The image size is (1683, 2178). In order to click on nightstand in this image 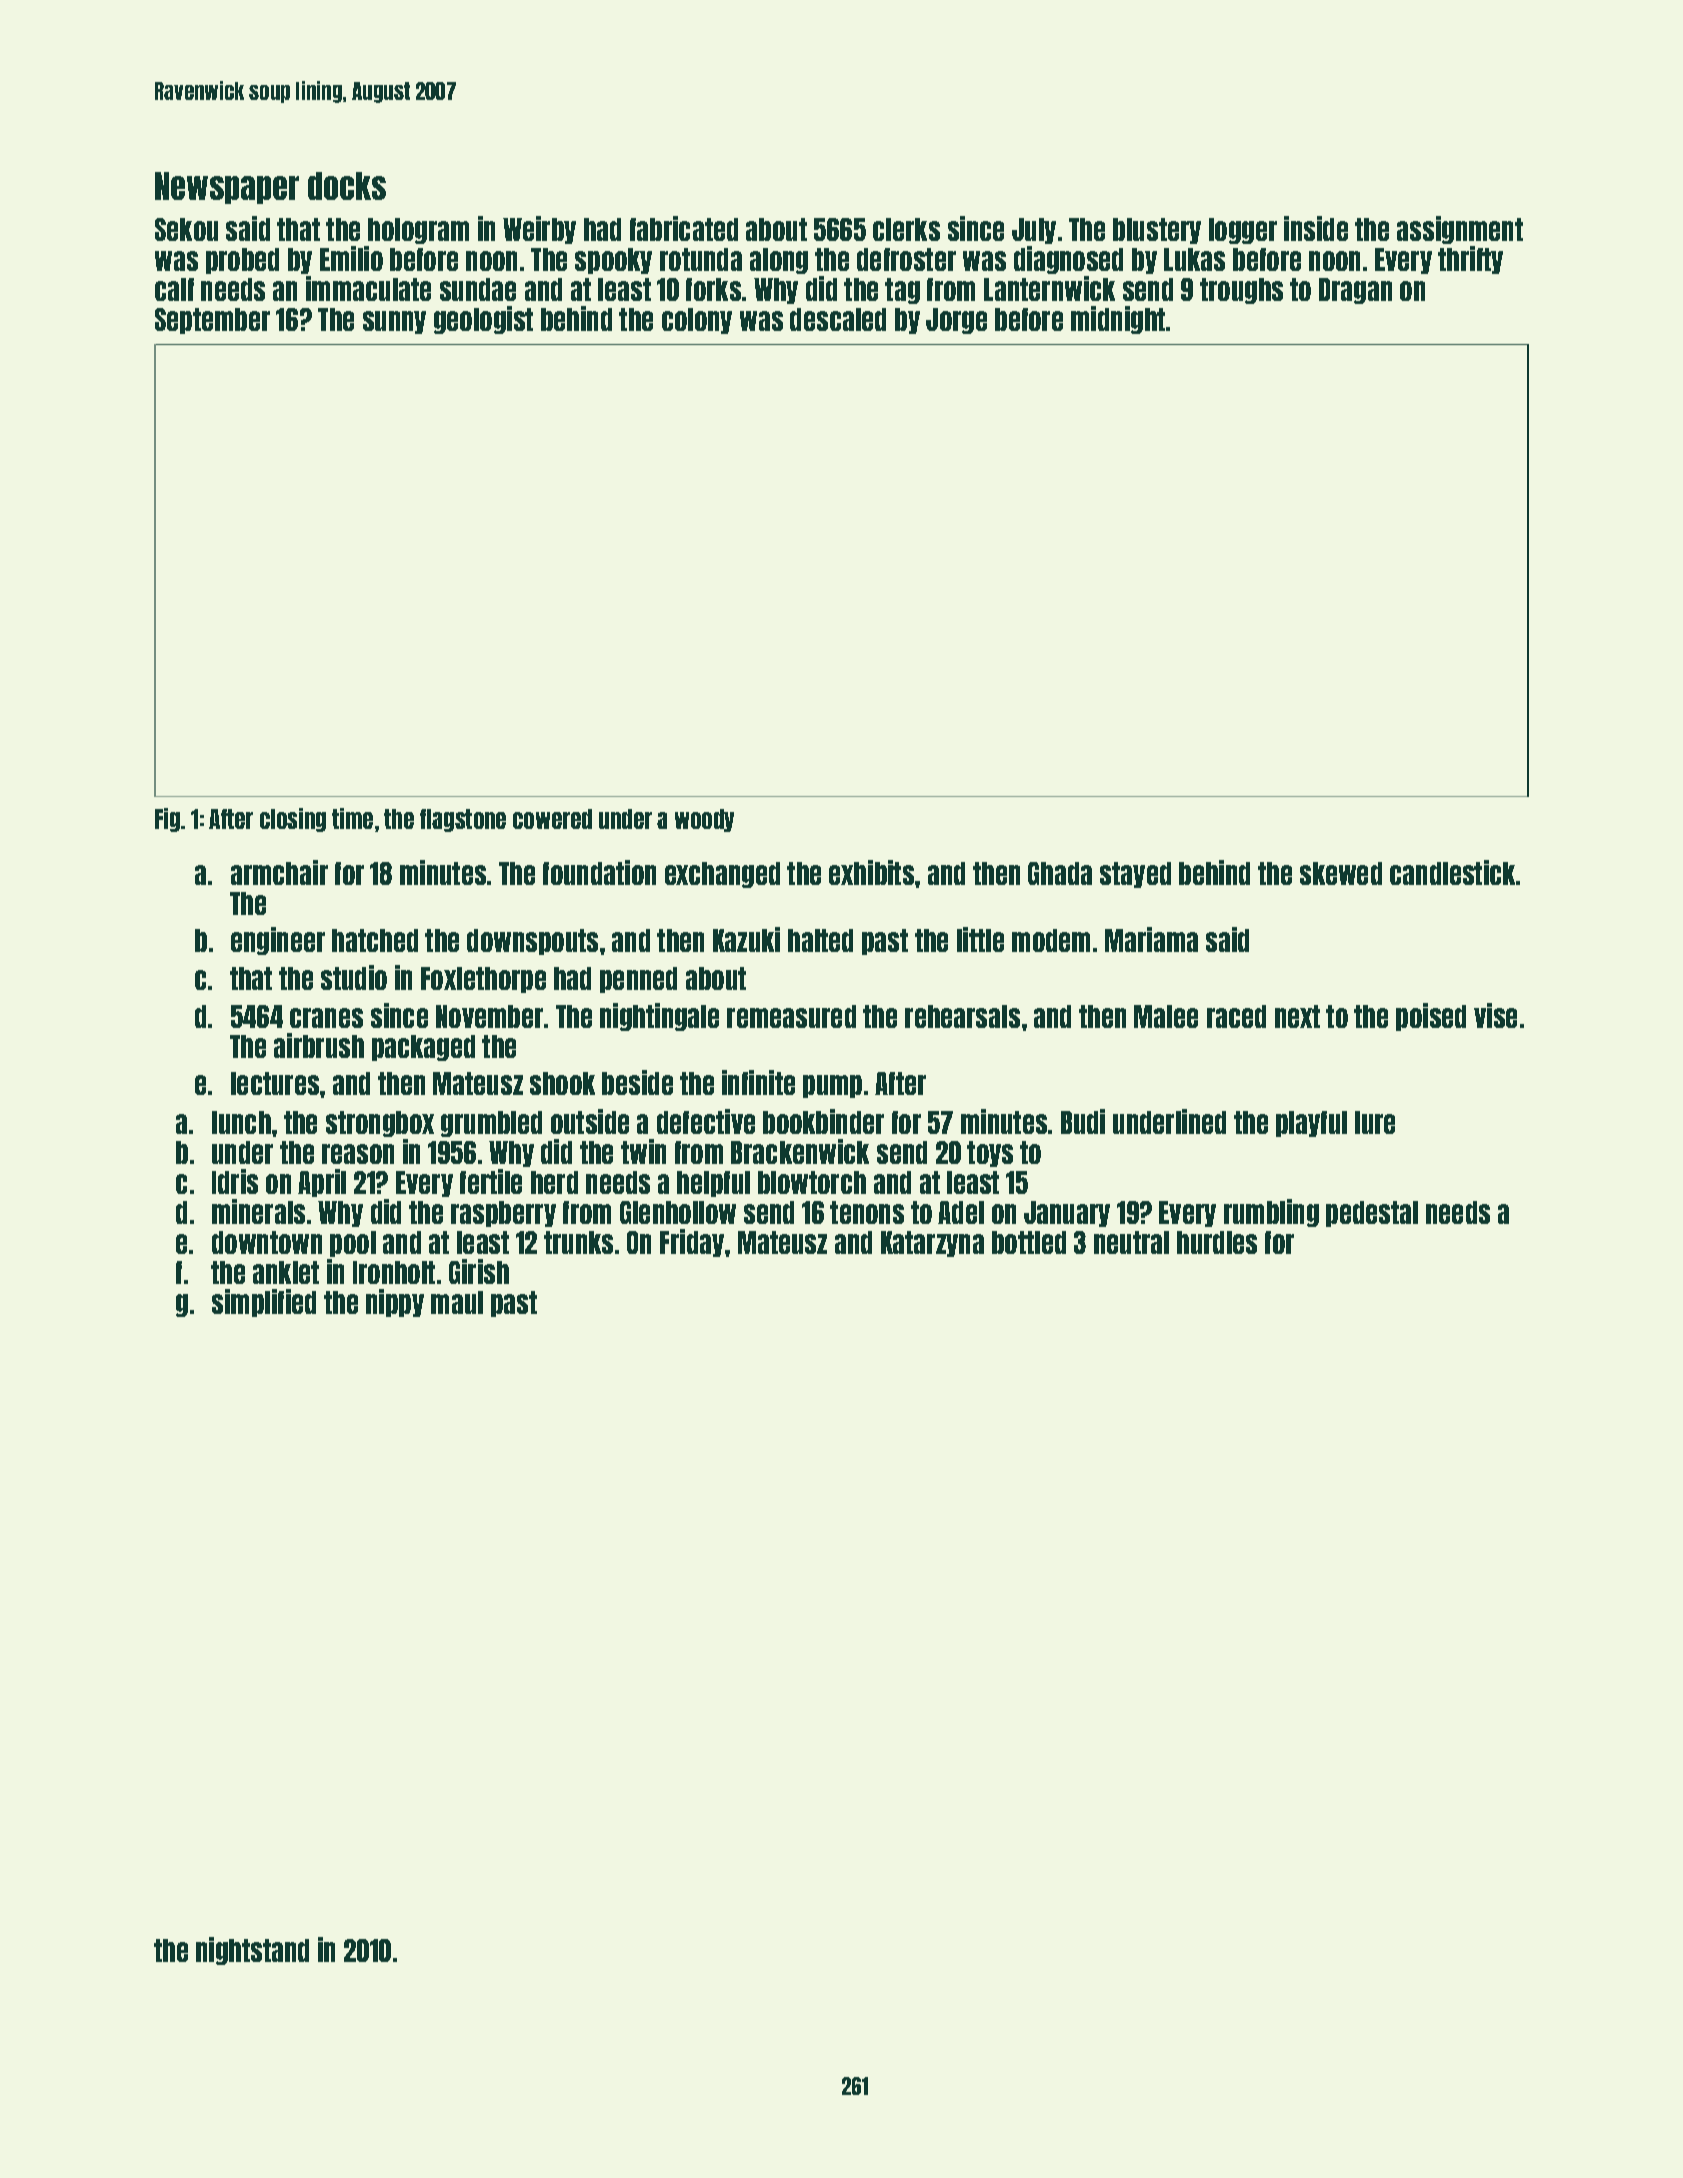, I will do `click(252, 1951)`.
